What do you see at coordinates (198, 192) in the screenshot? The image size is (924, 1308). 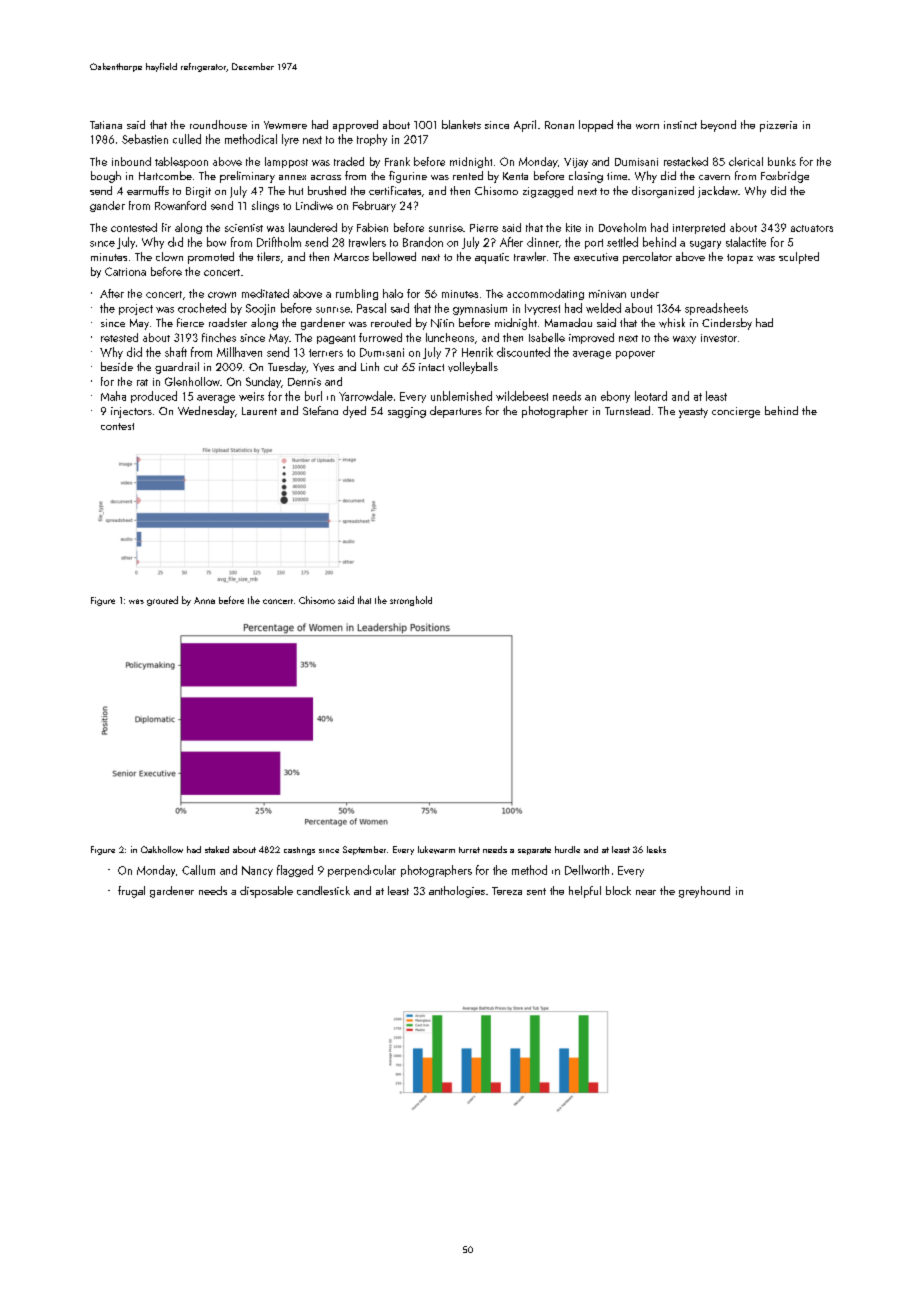 I see `Birgit` at bounding box center [198, 192].
